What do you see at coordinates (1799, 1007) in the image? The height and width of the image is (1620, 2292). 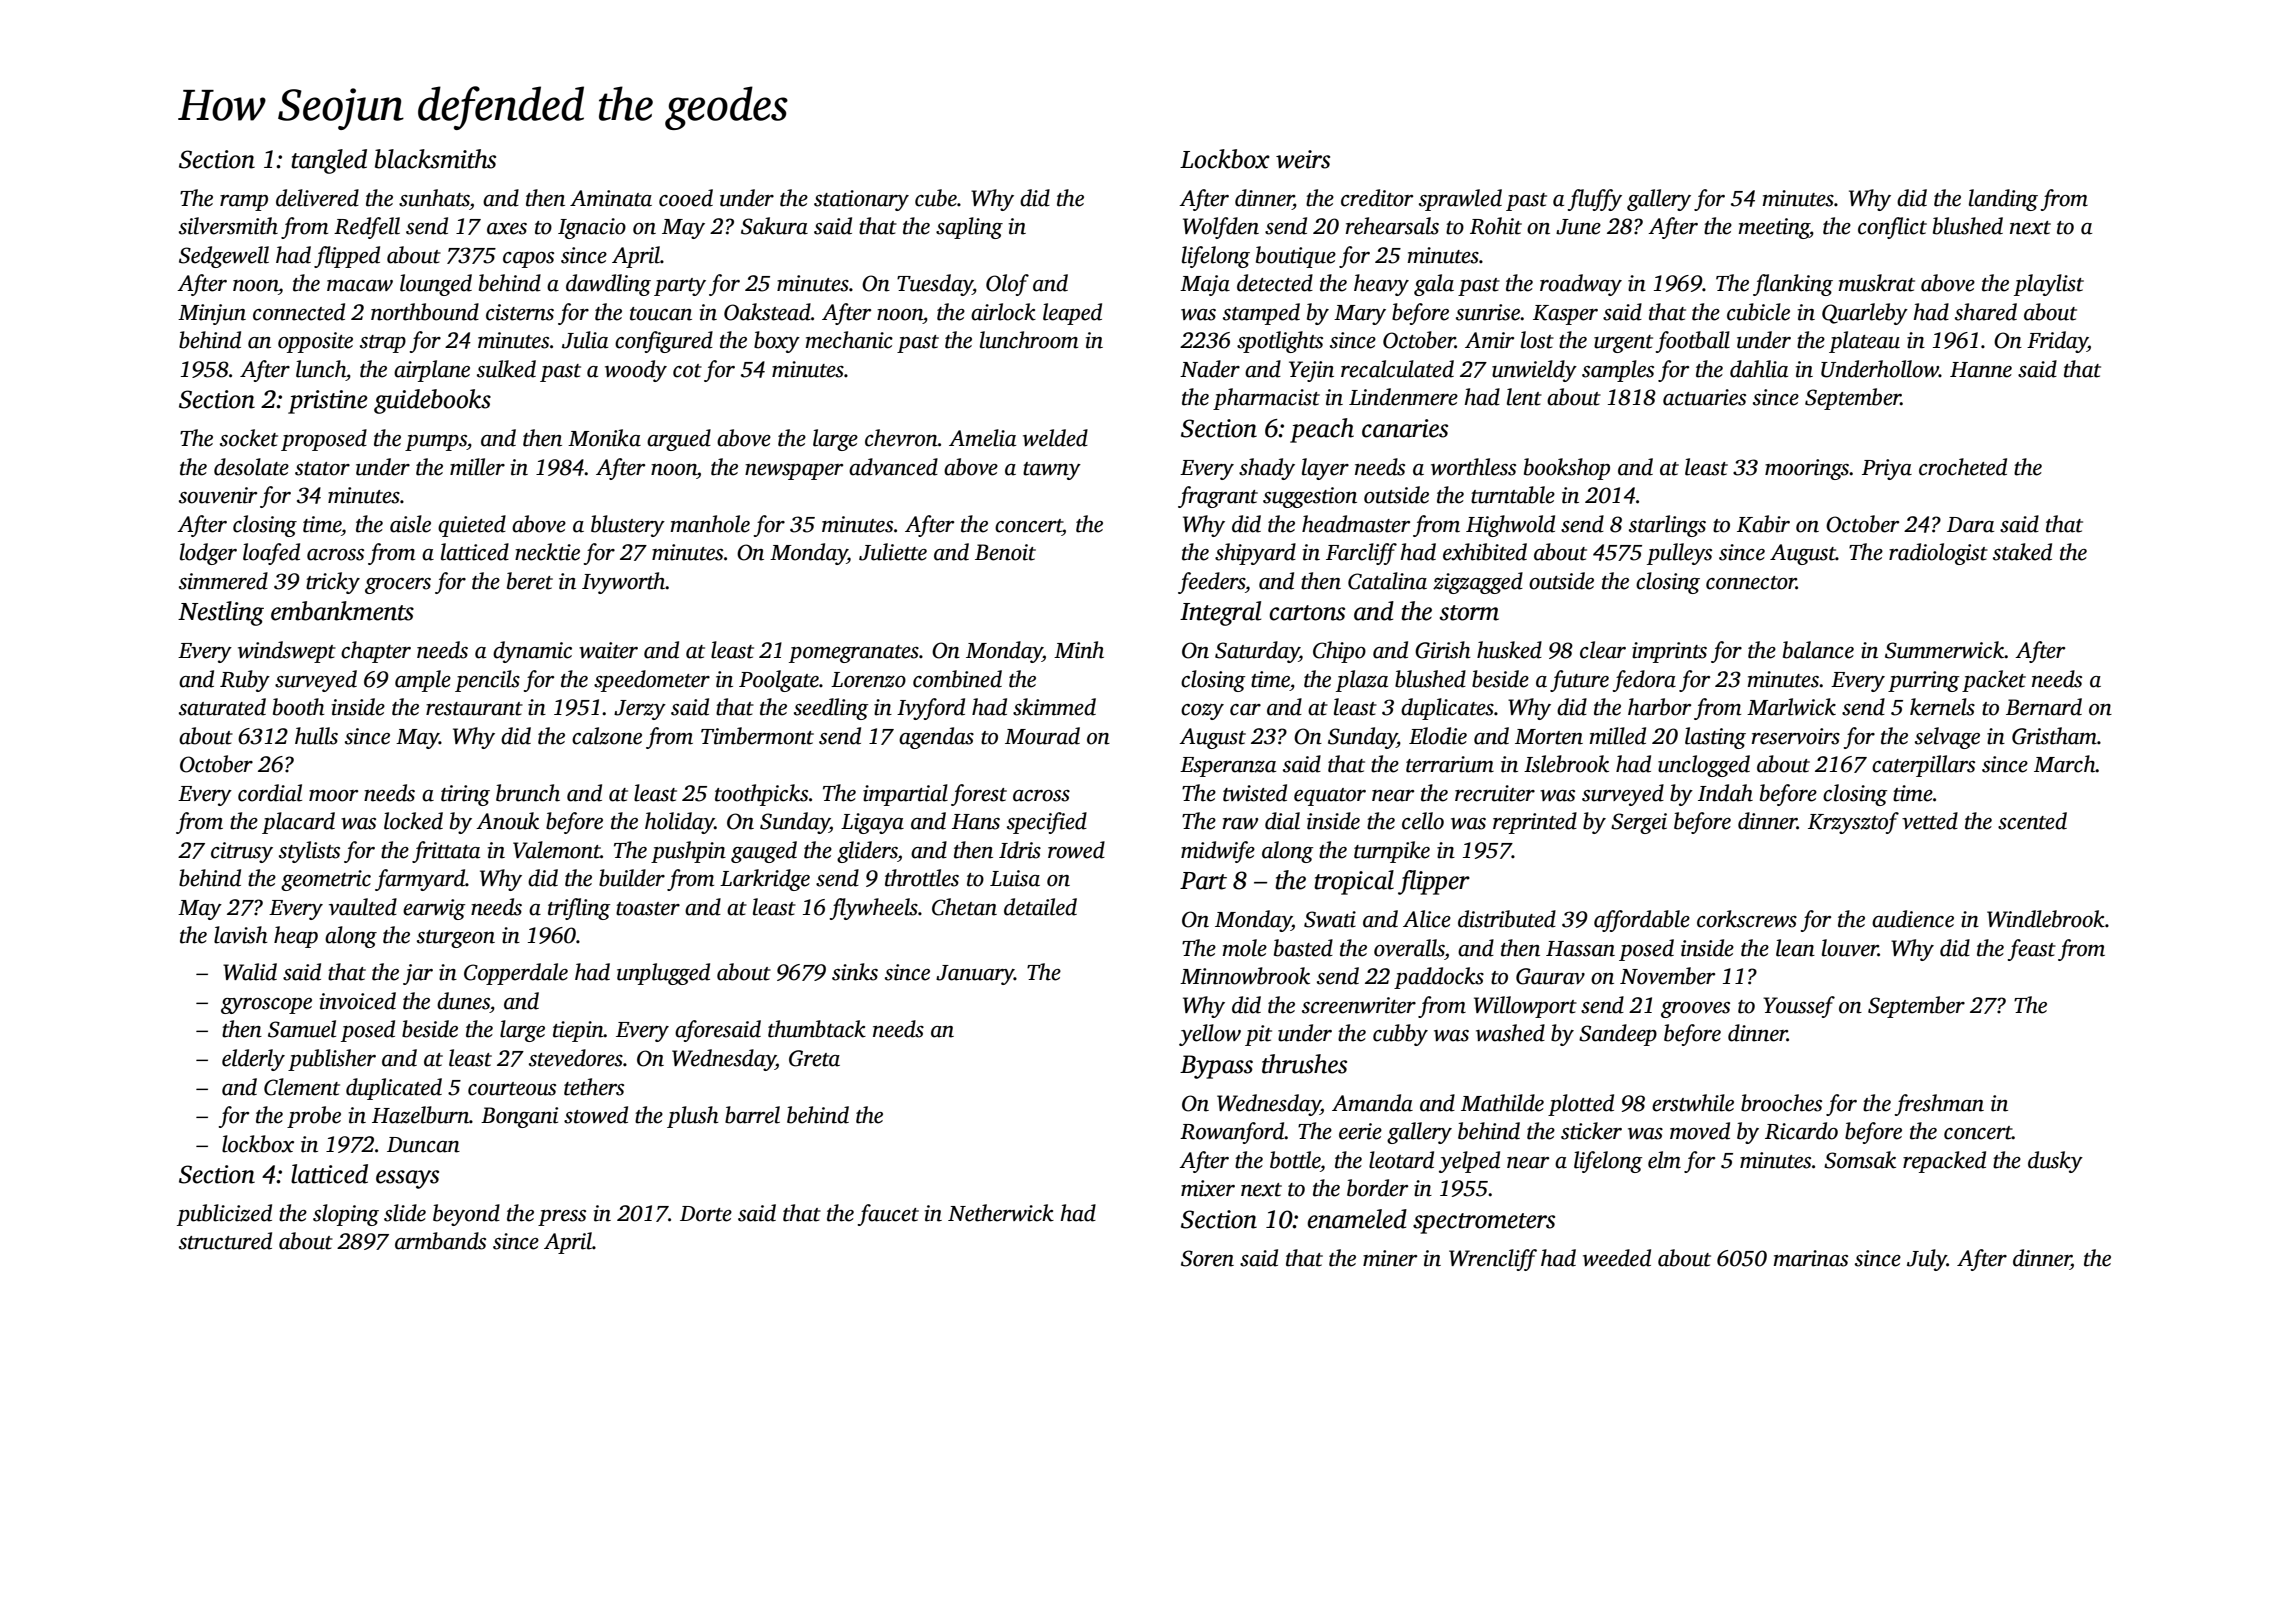 I see `Youssef` at bounding box center [1799, 1007].
